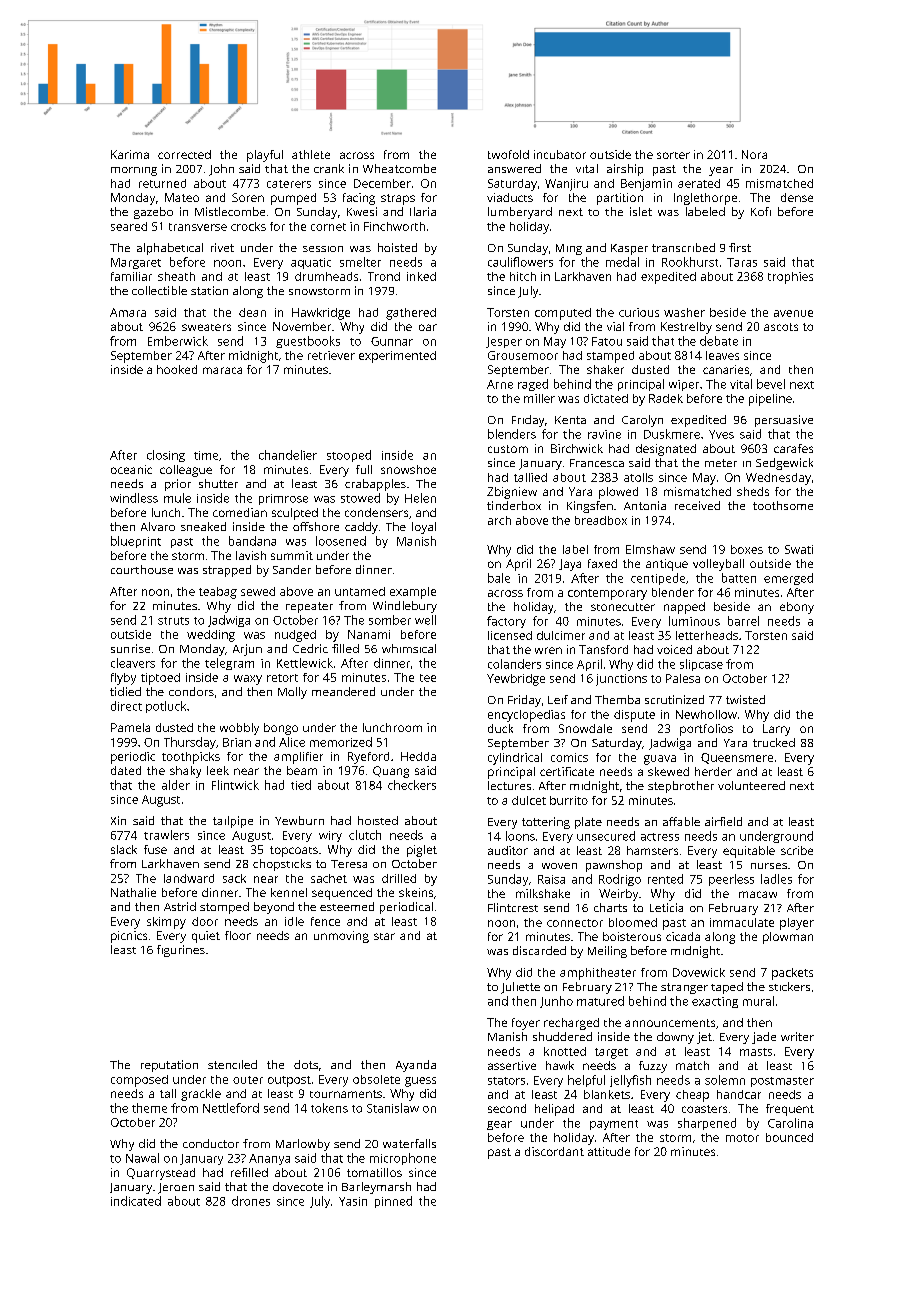  I want to click on ebony, so click(797, 608).
